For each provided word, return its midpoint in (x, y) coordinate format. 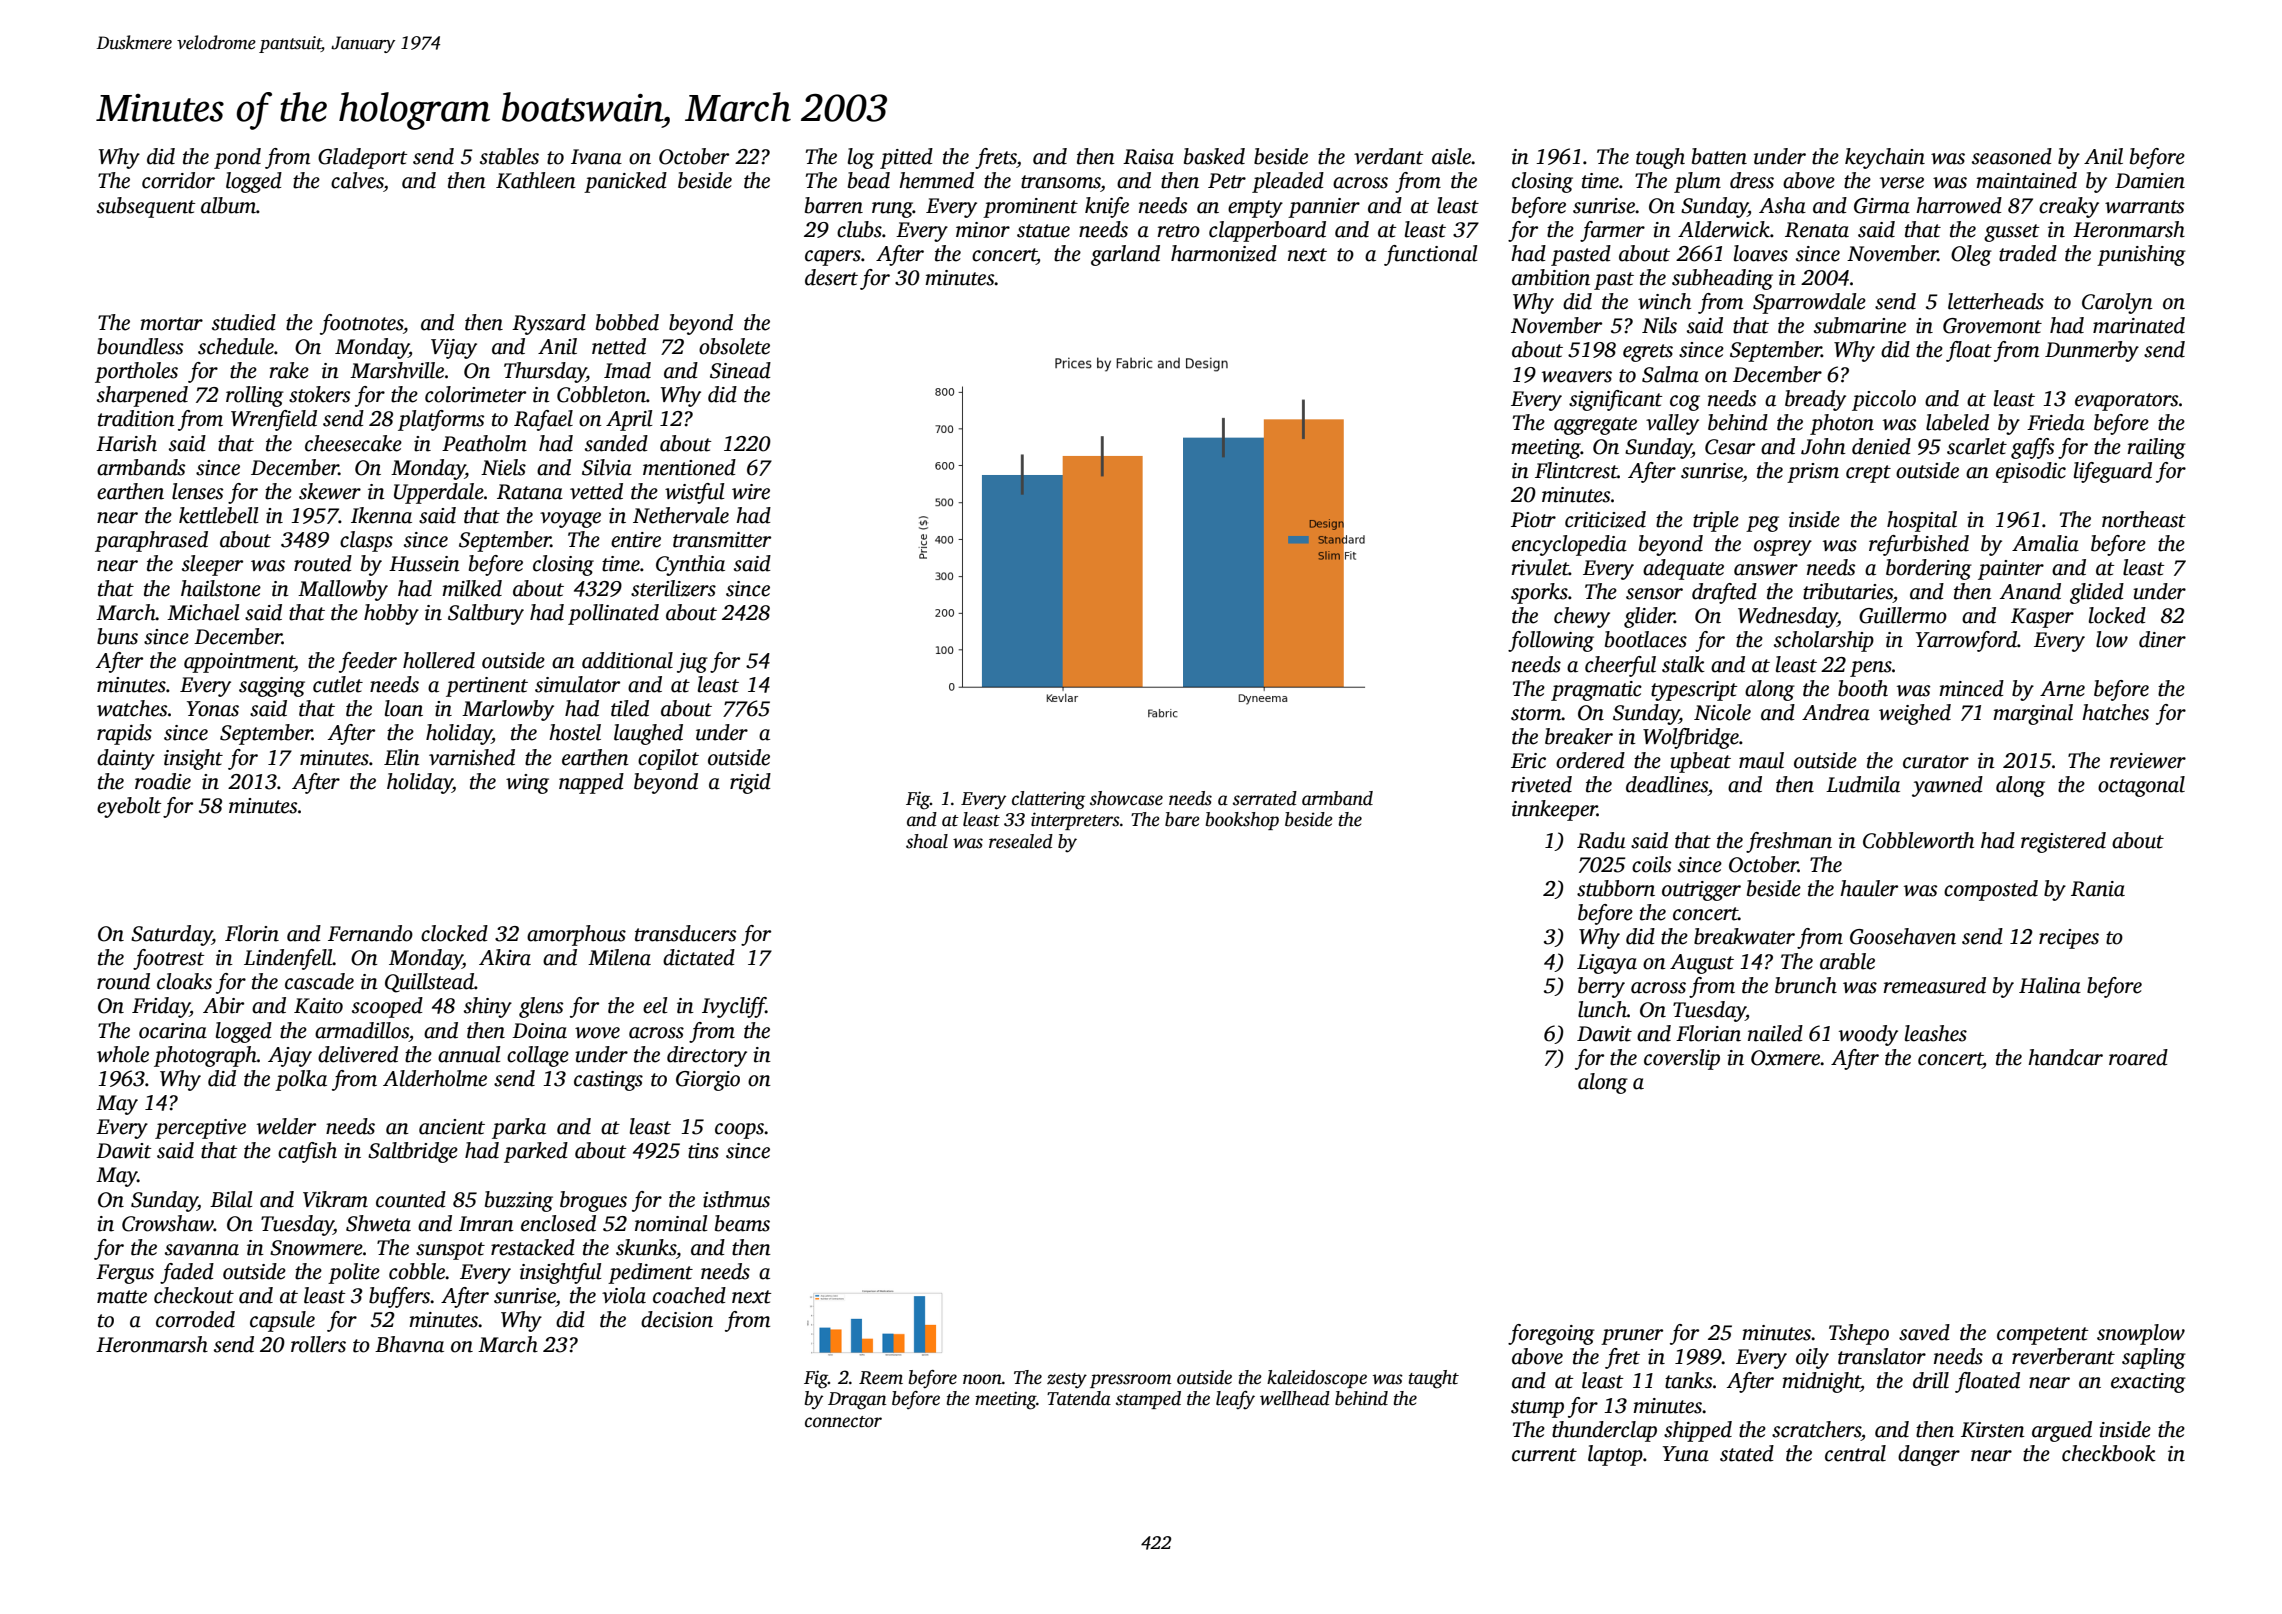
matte (122, 1297)
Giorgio (708, 1081)
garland (1125, 255)
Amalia (2045, 543)
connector (843, 1422)
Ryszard (549, 324)
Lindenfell (288, 959)
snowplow (2141, 1334)
